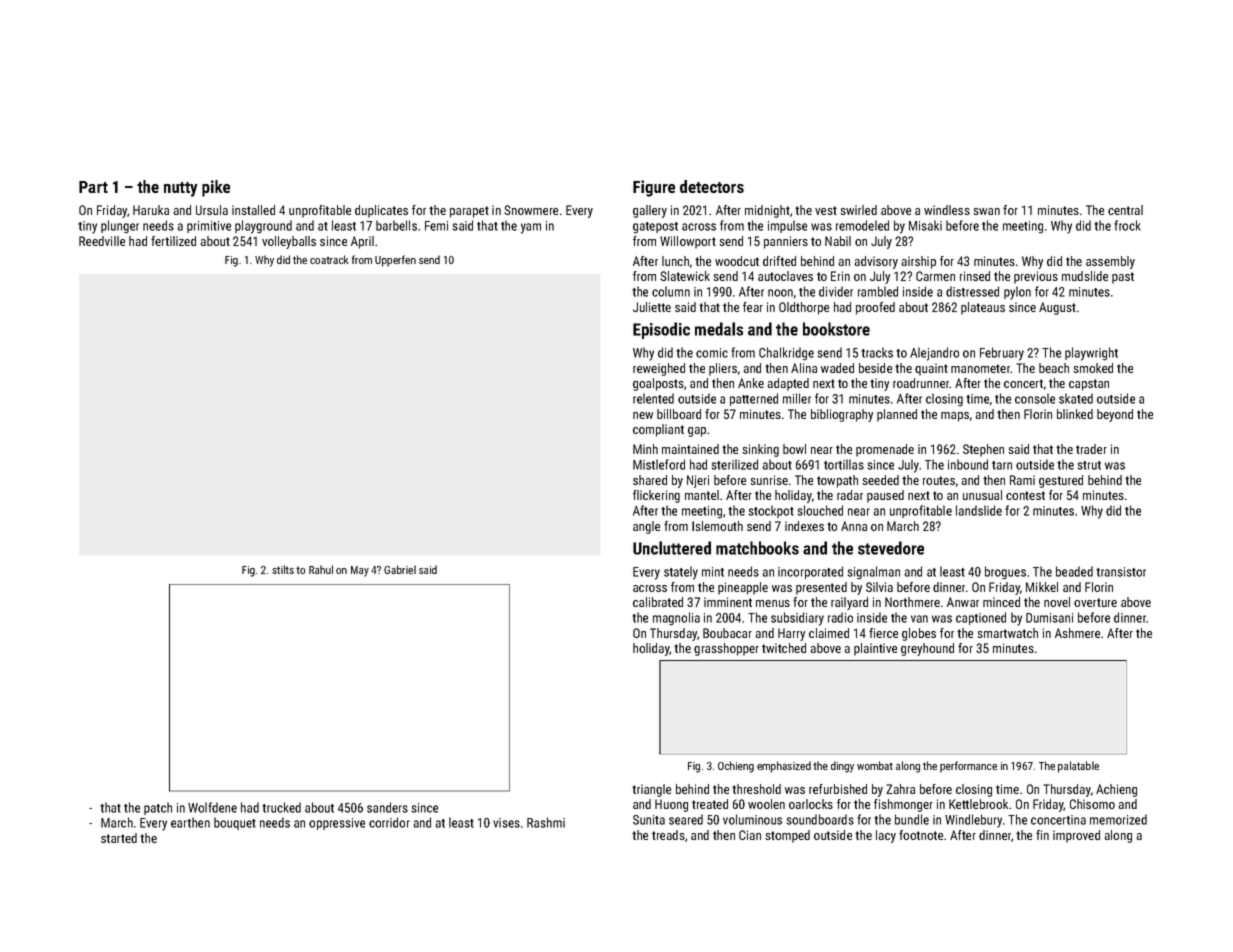 The image size is (1233, 952). Describe the element at coordinates (400, 569) in the screenshot. I see `Gabriel` at that location.
